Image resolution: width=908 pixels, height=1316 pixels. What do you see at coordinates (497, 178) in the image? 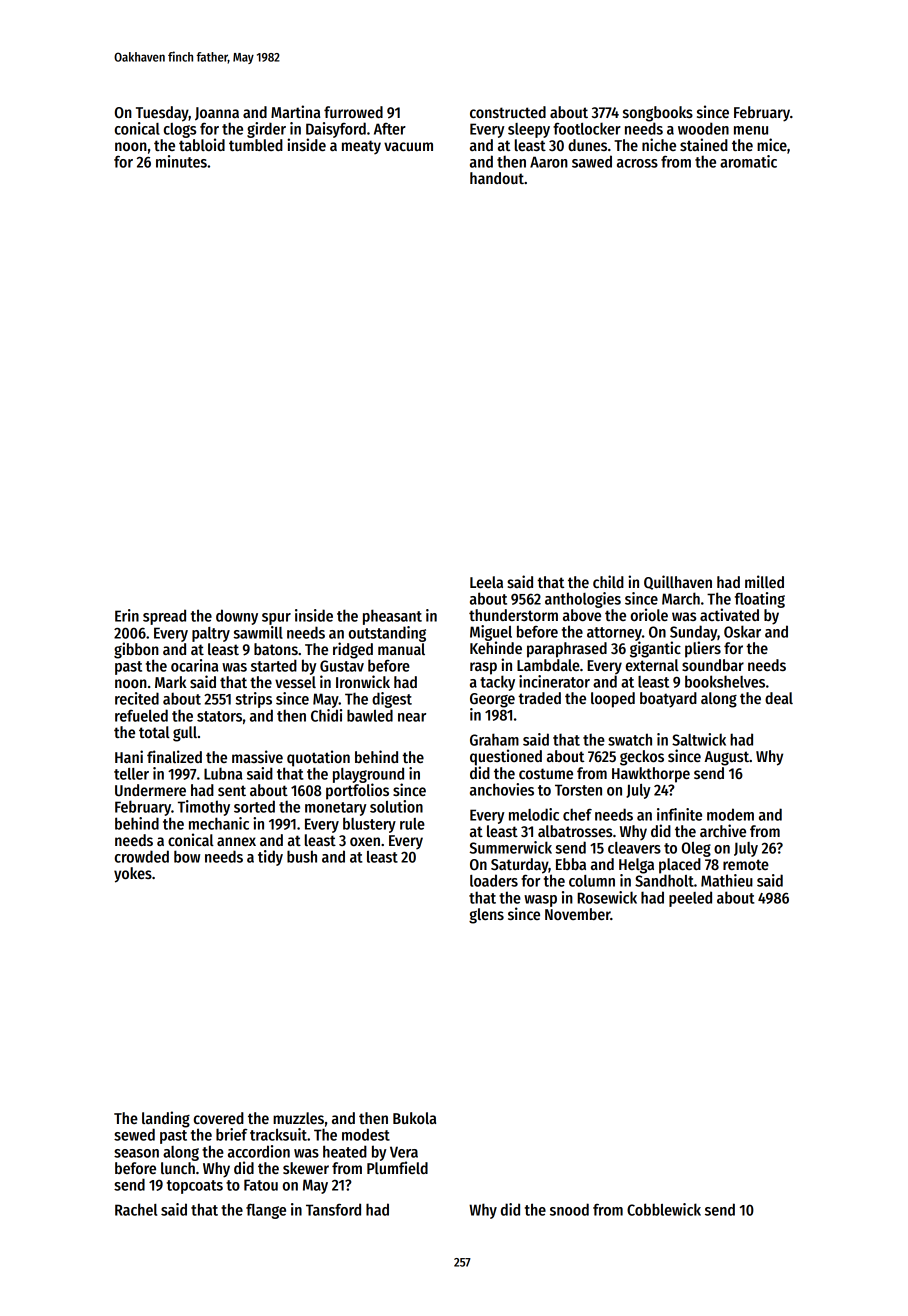
I see `handout` at bounding box center [497, 178].
